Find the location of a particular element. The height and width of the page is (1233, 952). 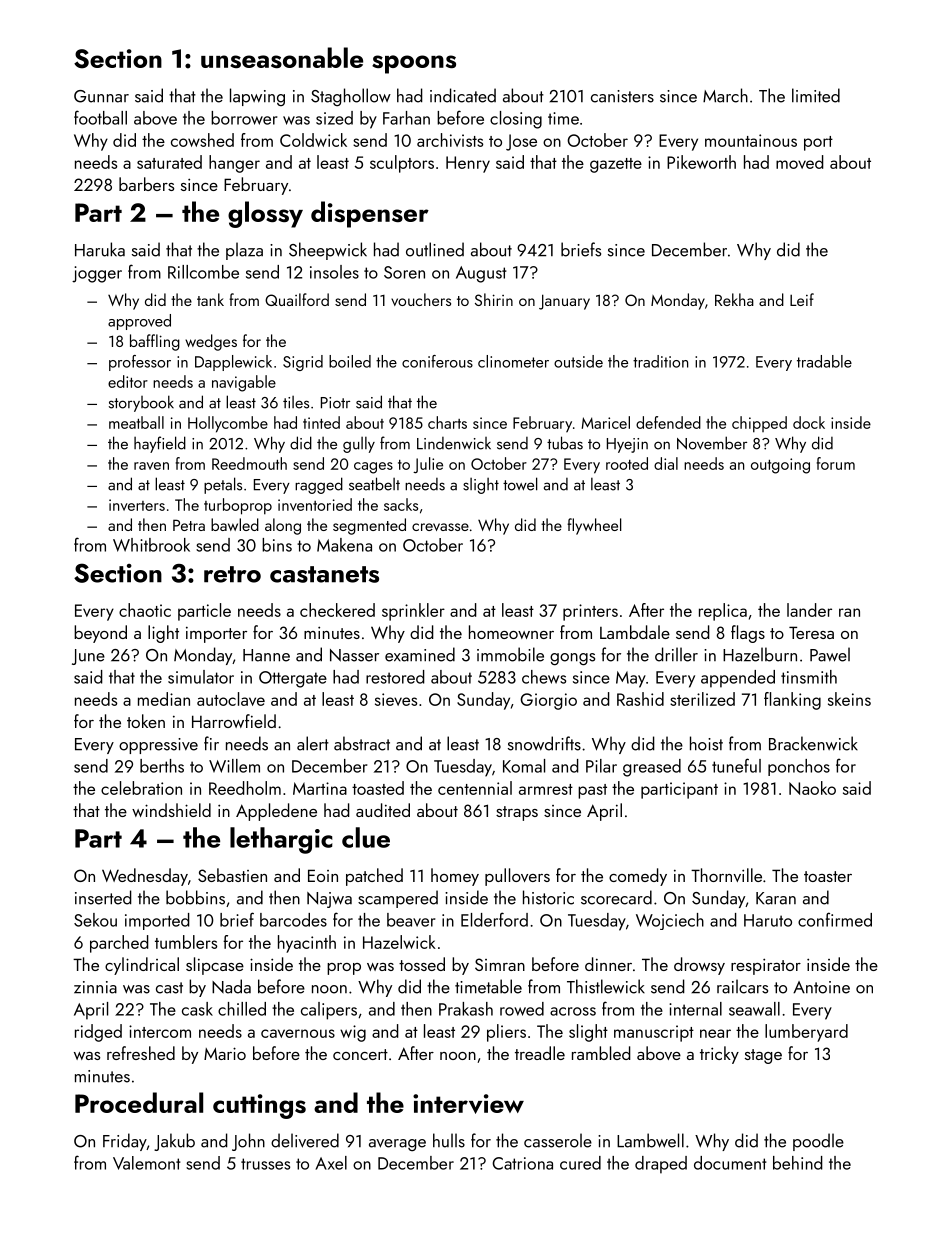

skeins is located at coordinates (849, 699).
